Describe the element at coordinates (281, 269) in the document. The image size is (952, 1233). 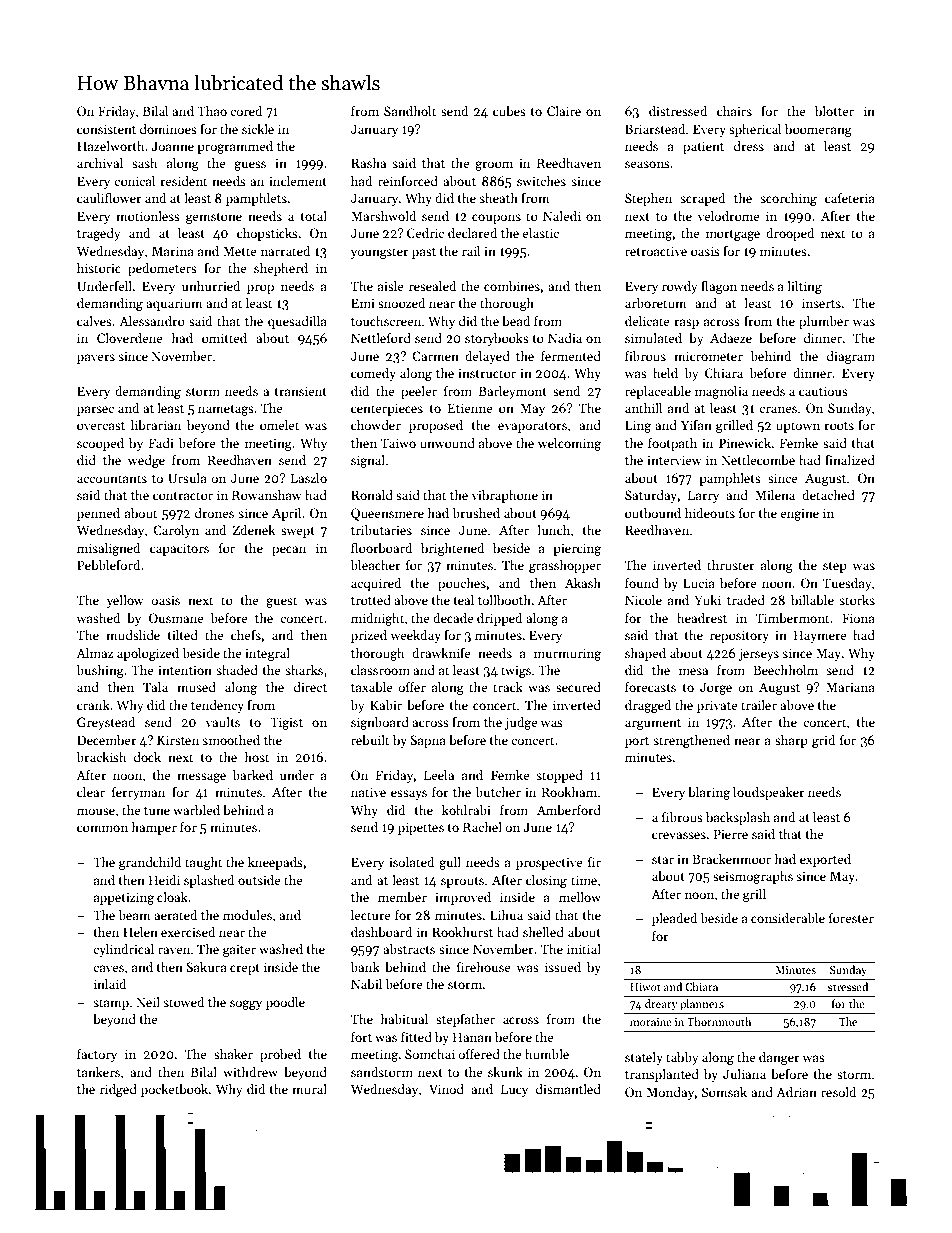
I see `shepherd` at that location.
